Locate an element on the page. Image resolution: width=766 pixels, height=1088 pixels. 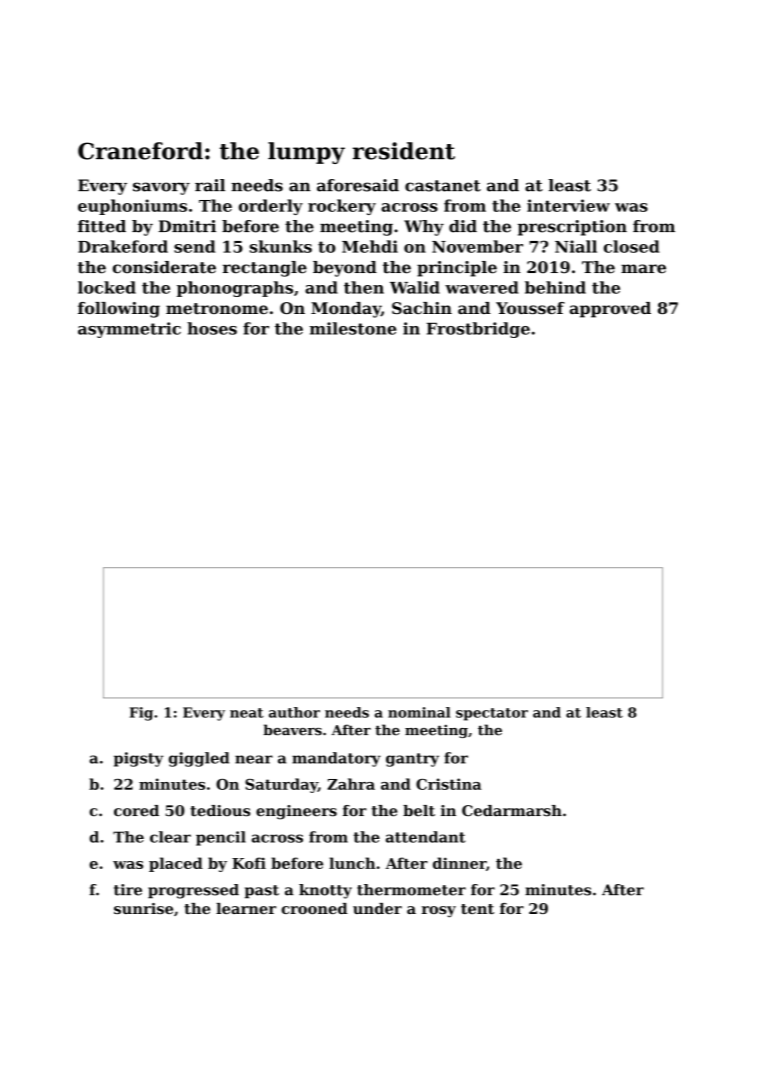
considerate is located at coordinates (164, 267).
